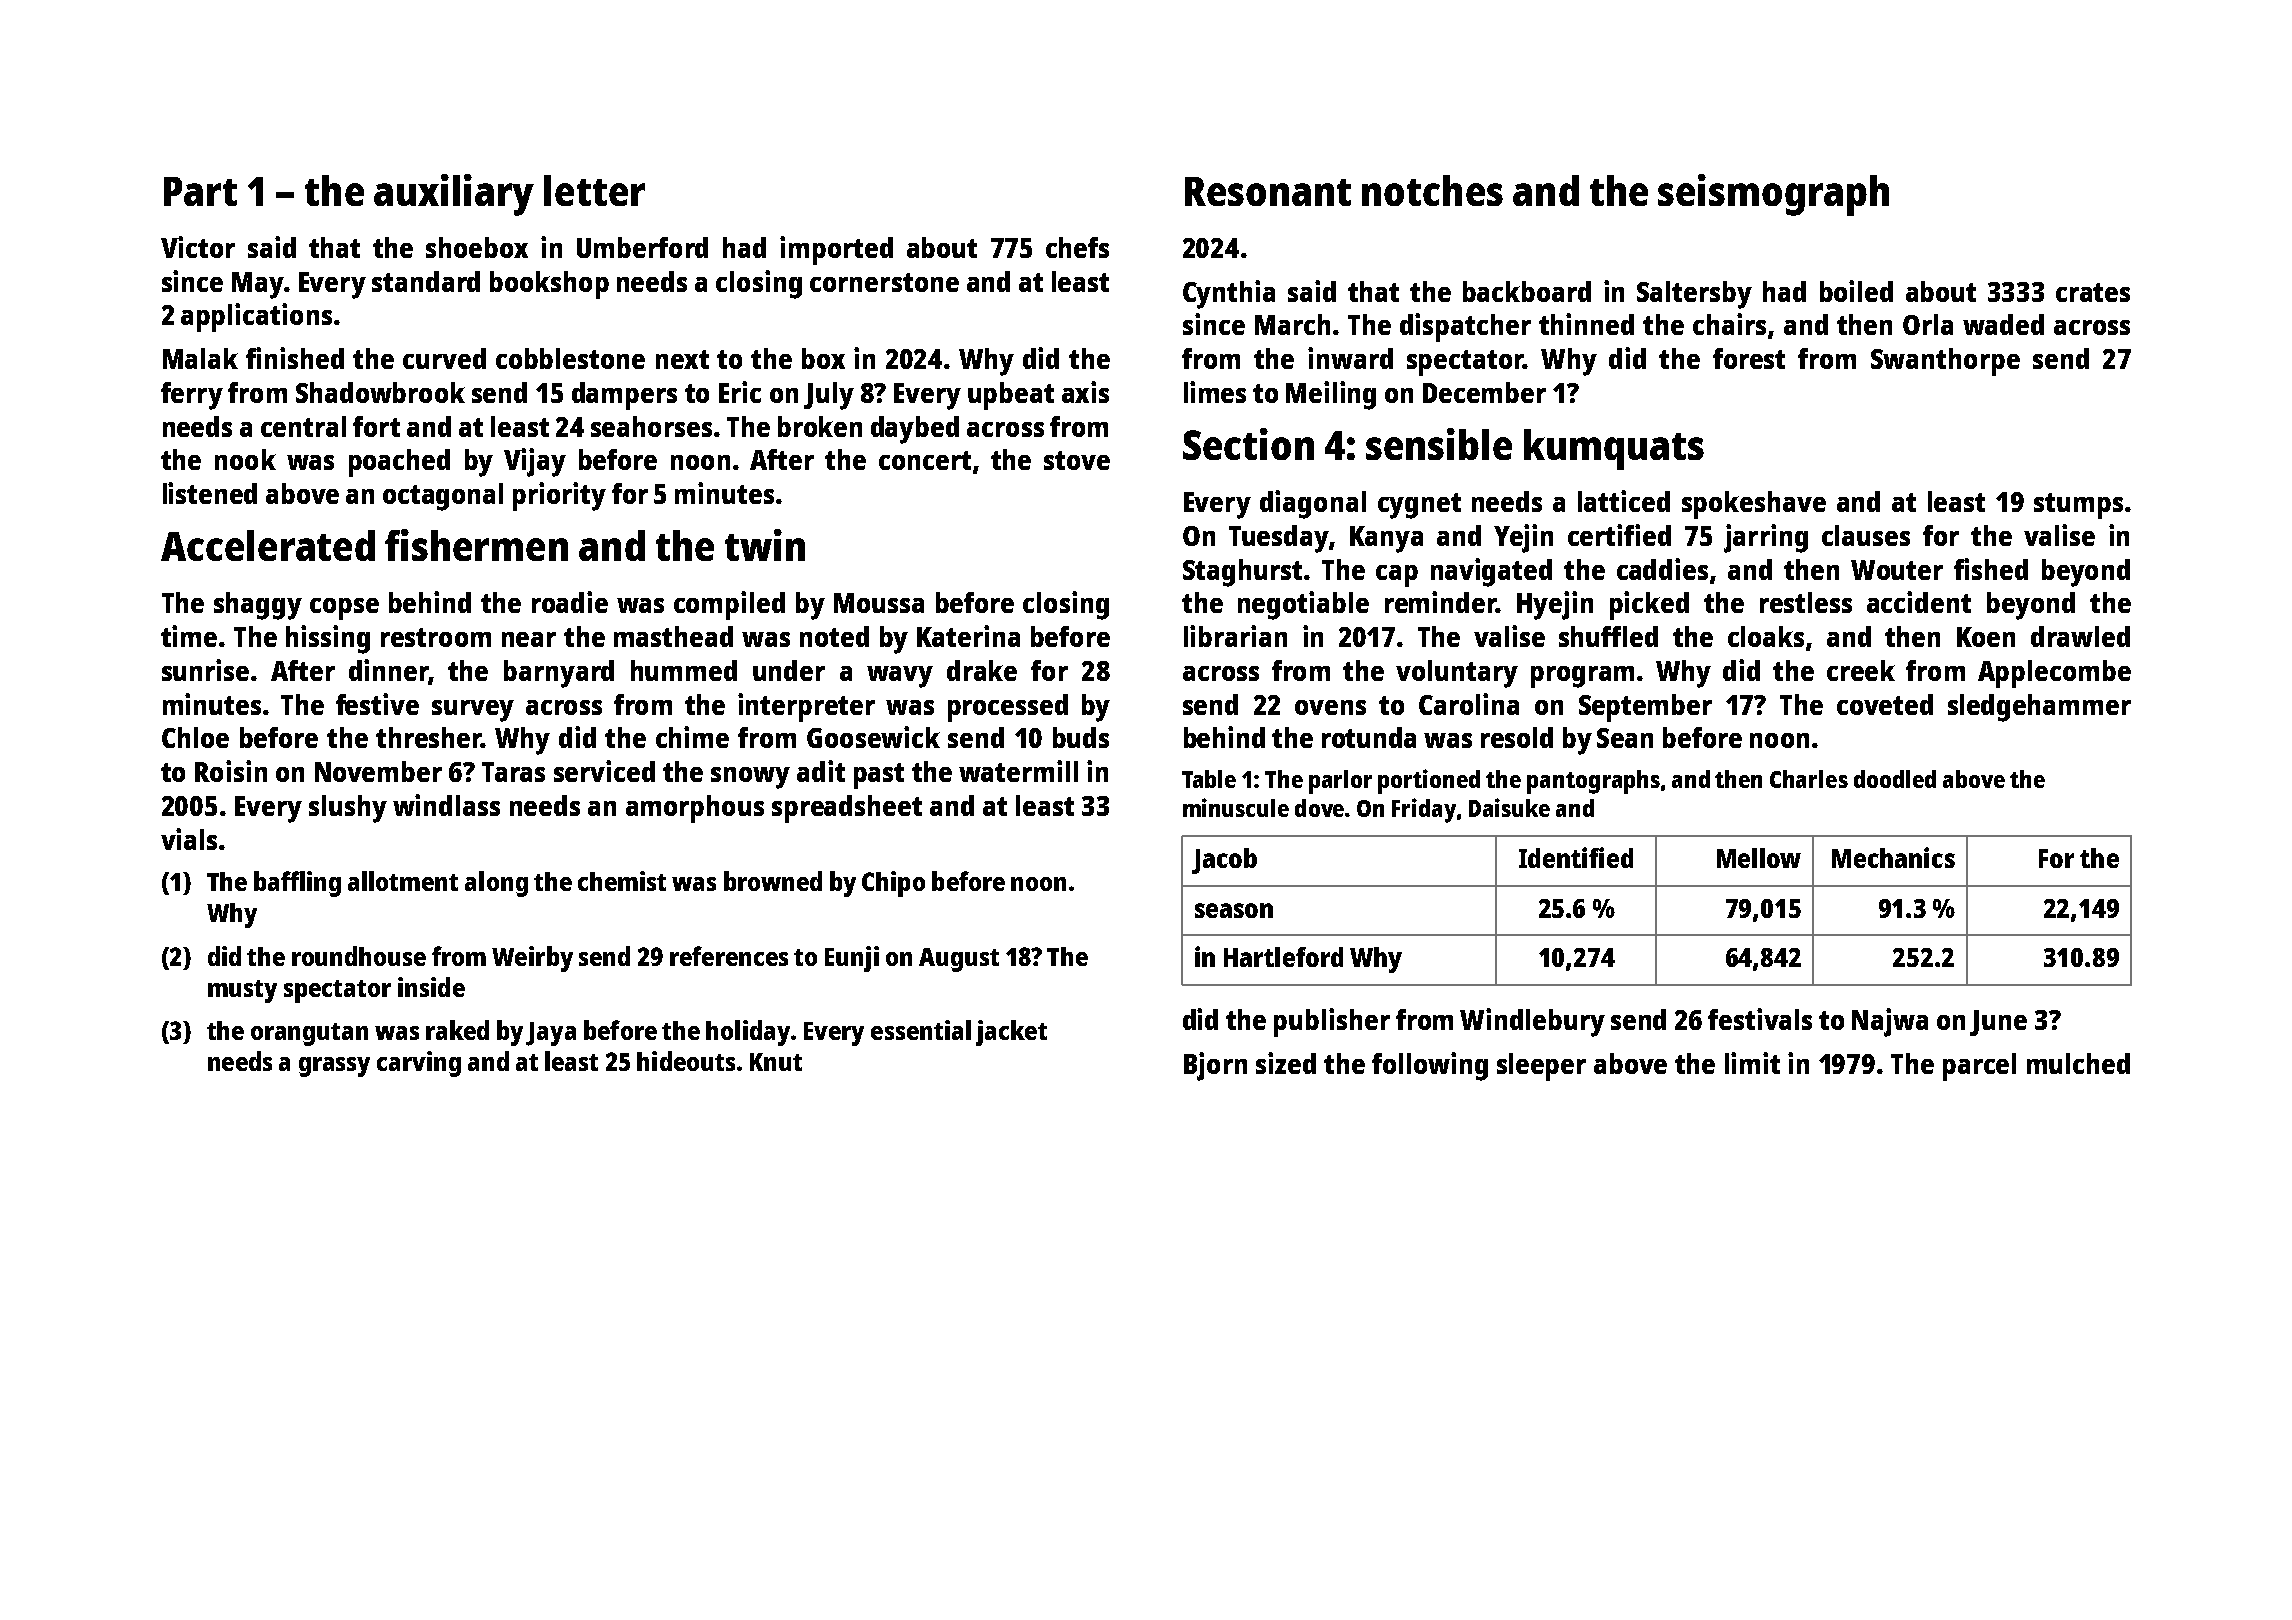 The width and height of the page is (2292, 1620). What do you see at coordinates (1077, 247) in the page?
I see `chefs` at bounding box center [1077, 247].
